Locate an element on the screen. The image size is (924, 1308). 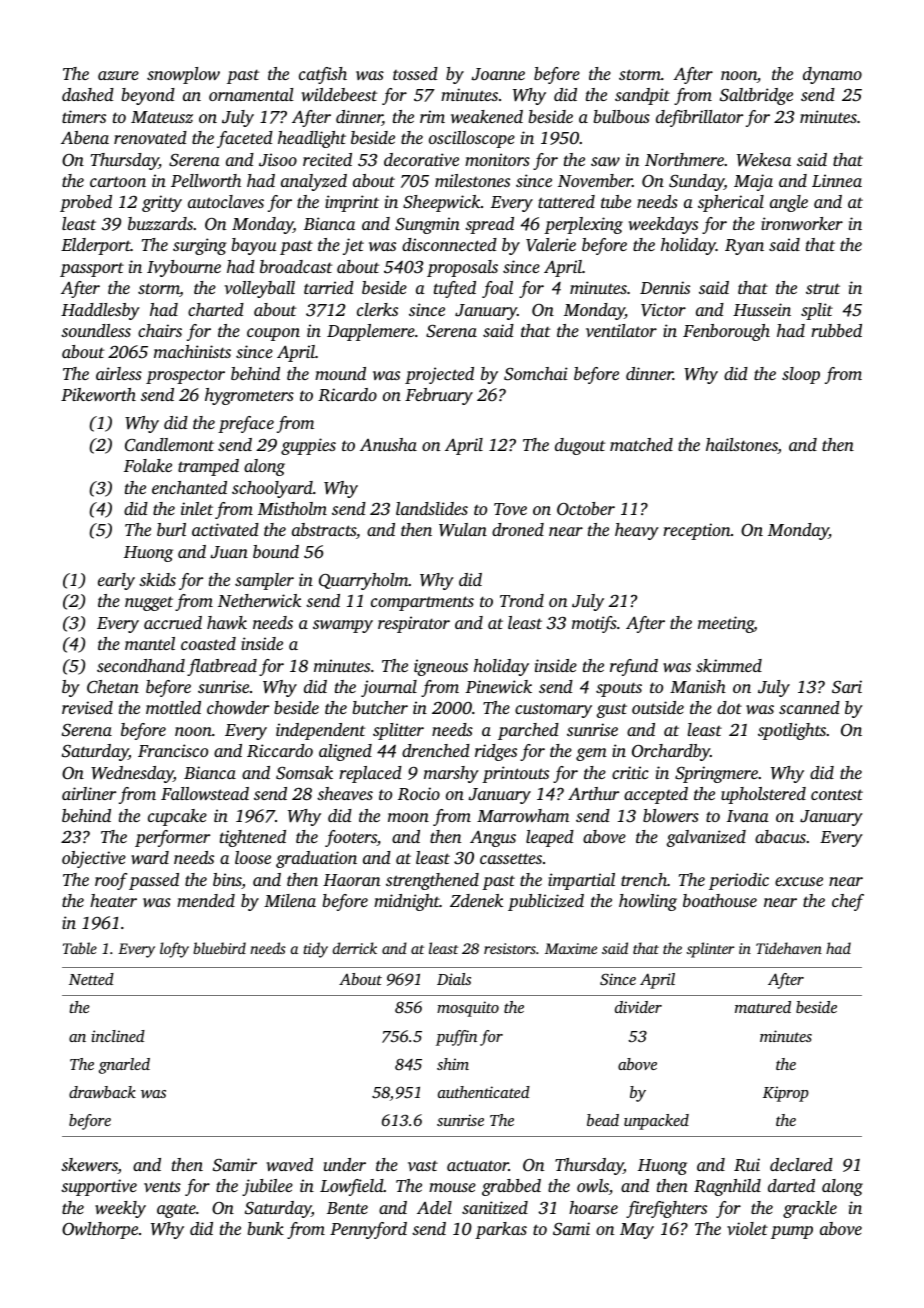
tossed is located at coordinates (415, 73).
